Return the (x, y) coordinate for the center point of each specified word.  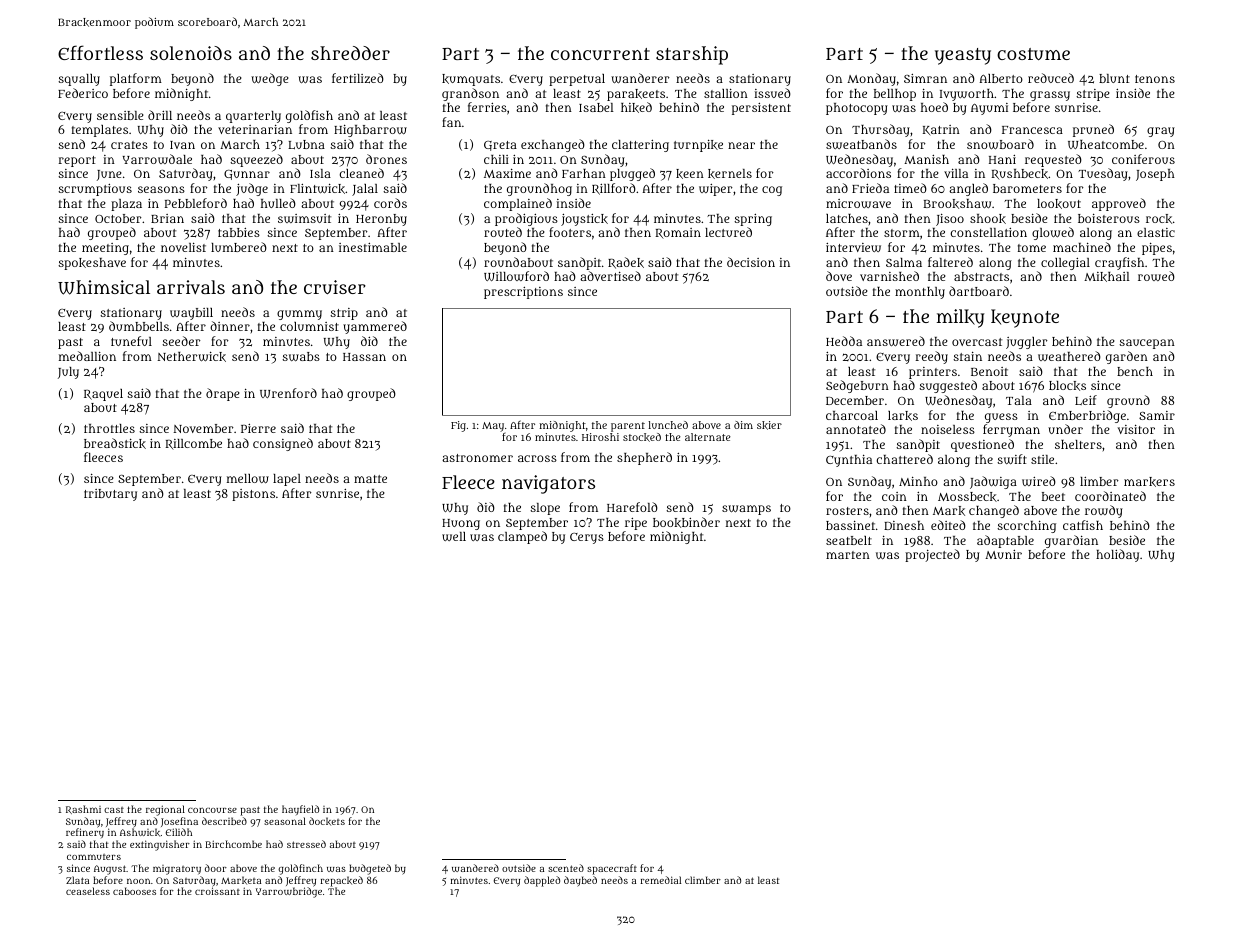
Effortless (100, 52)
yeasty (963, 56)
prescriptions (523, 293)
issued (772, 93)
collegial (1065, 264)
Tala (1019, 400)
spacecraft (612, 869)
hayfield (300, 810)
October (118, 218)
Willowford (516, 276)
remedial (660, 880)
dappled (542, 881)
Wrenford (288, 393)
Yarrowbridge (289, 892)
